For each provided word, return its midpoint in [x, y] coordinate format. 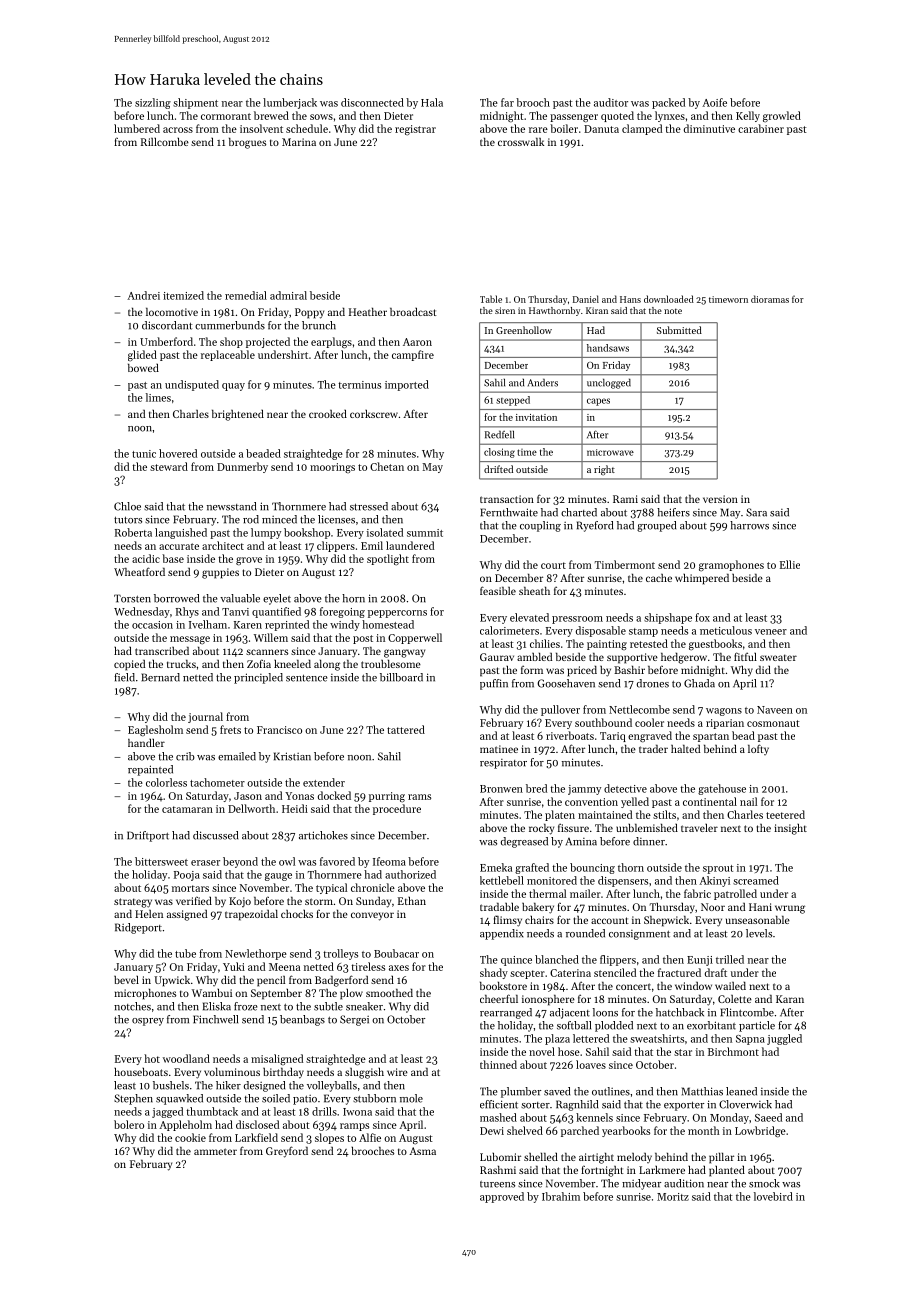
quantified [276, 612]
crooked [328, 413]
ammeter [215, 1151]
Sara [756, 512]
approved [502, 1197]
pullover [560, 710]
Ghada [699, 683]
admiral [288, 295]
